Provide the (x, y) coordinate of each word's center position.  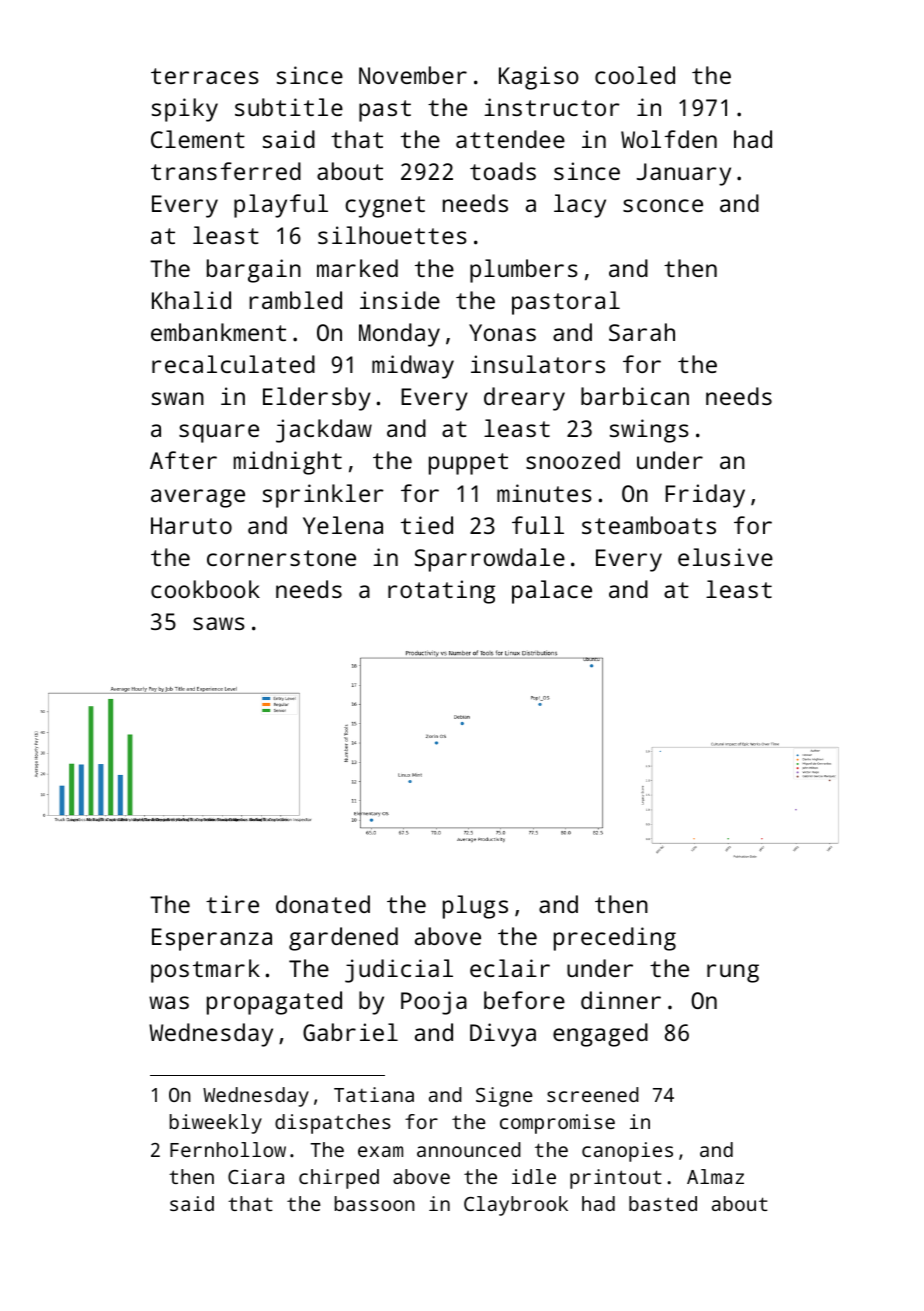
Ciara (256, 1176)
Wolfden (669, 139)
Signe (504, 1097)
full (538, 525)
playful (281, 206)
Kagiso (539, 78)
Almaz (715, 1176)
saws (219, 623)
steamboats (649, 525)
